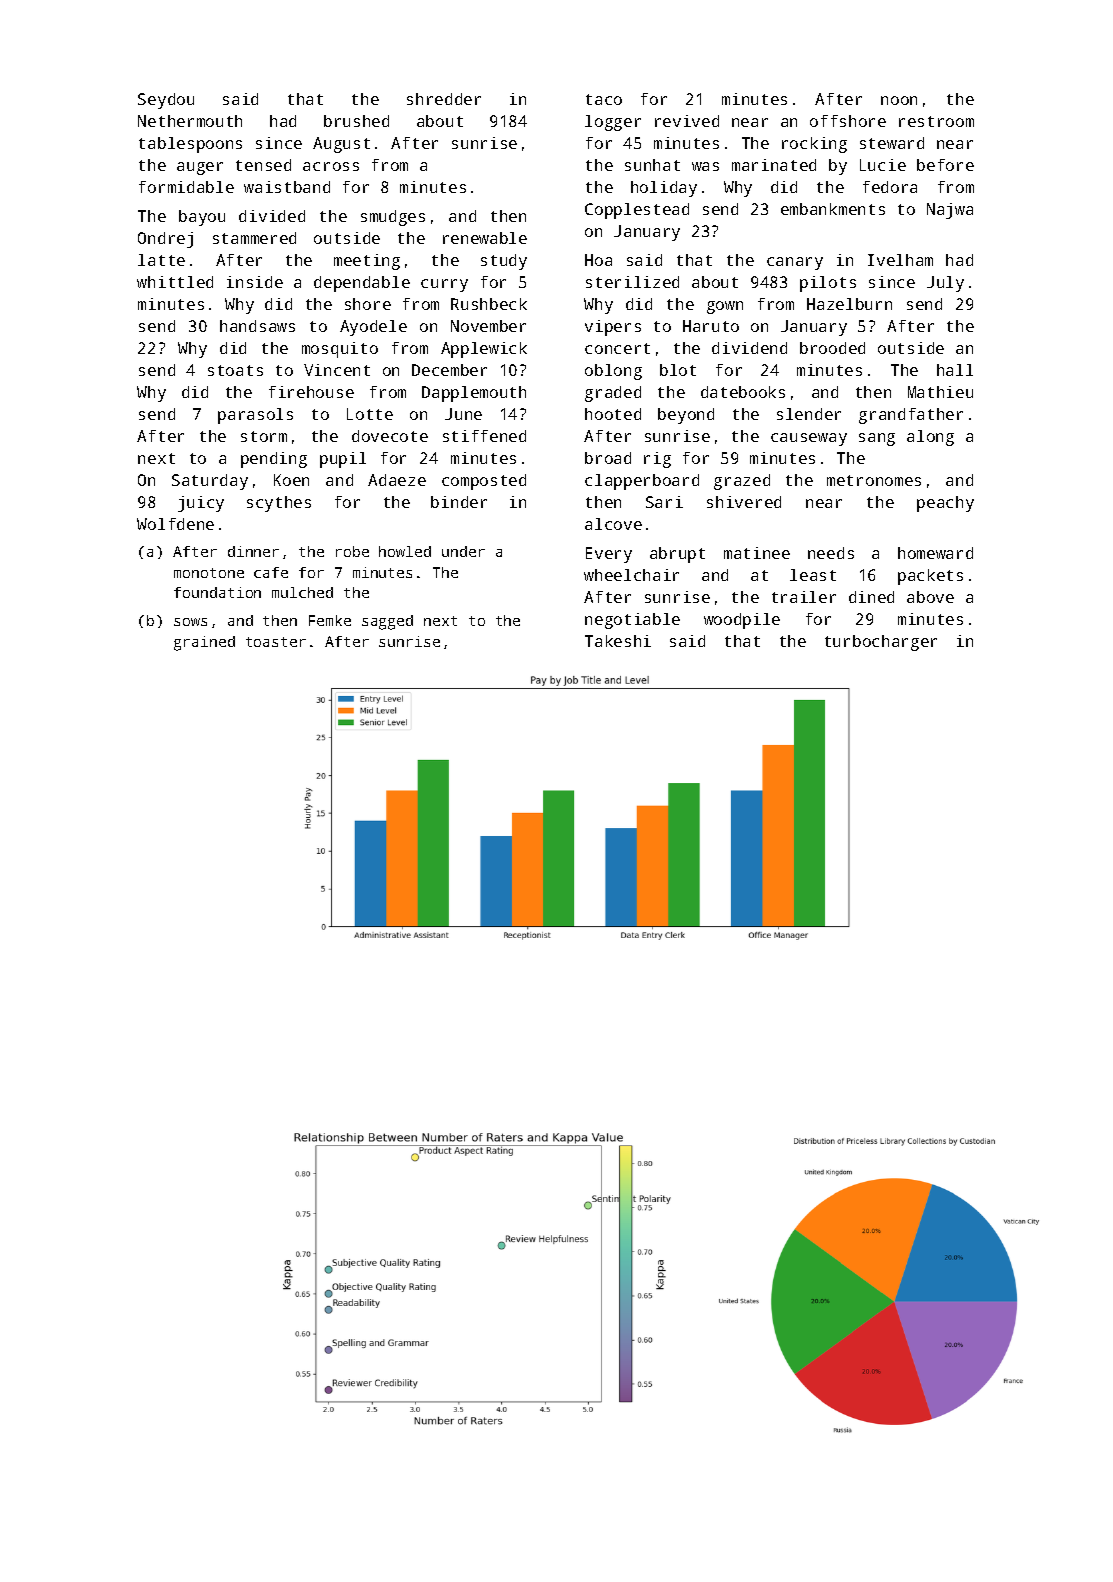  I want to click on hooted, so click(613, 414).
